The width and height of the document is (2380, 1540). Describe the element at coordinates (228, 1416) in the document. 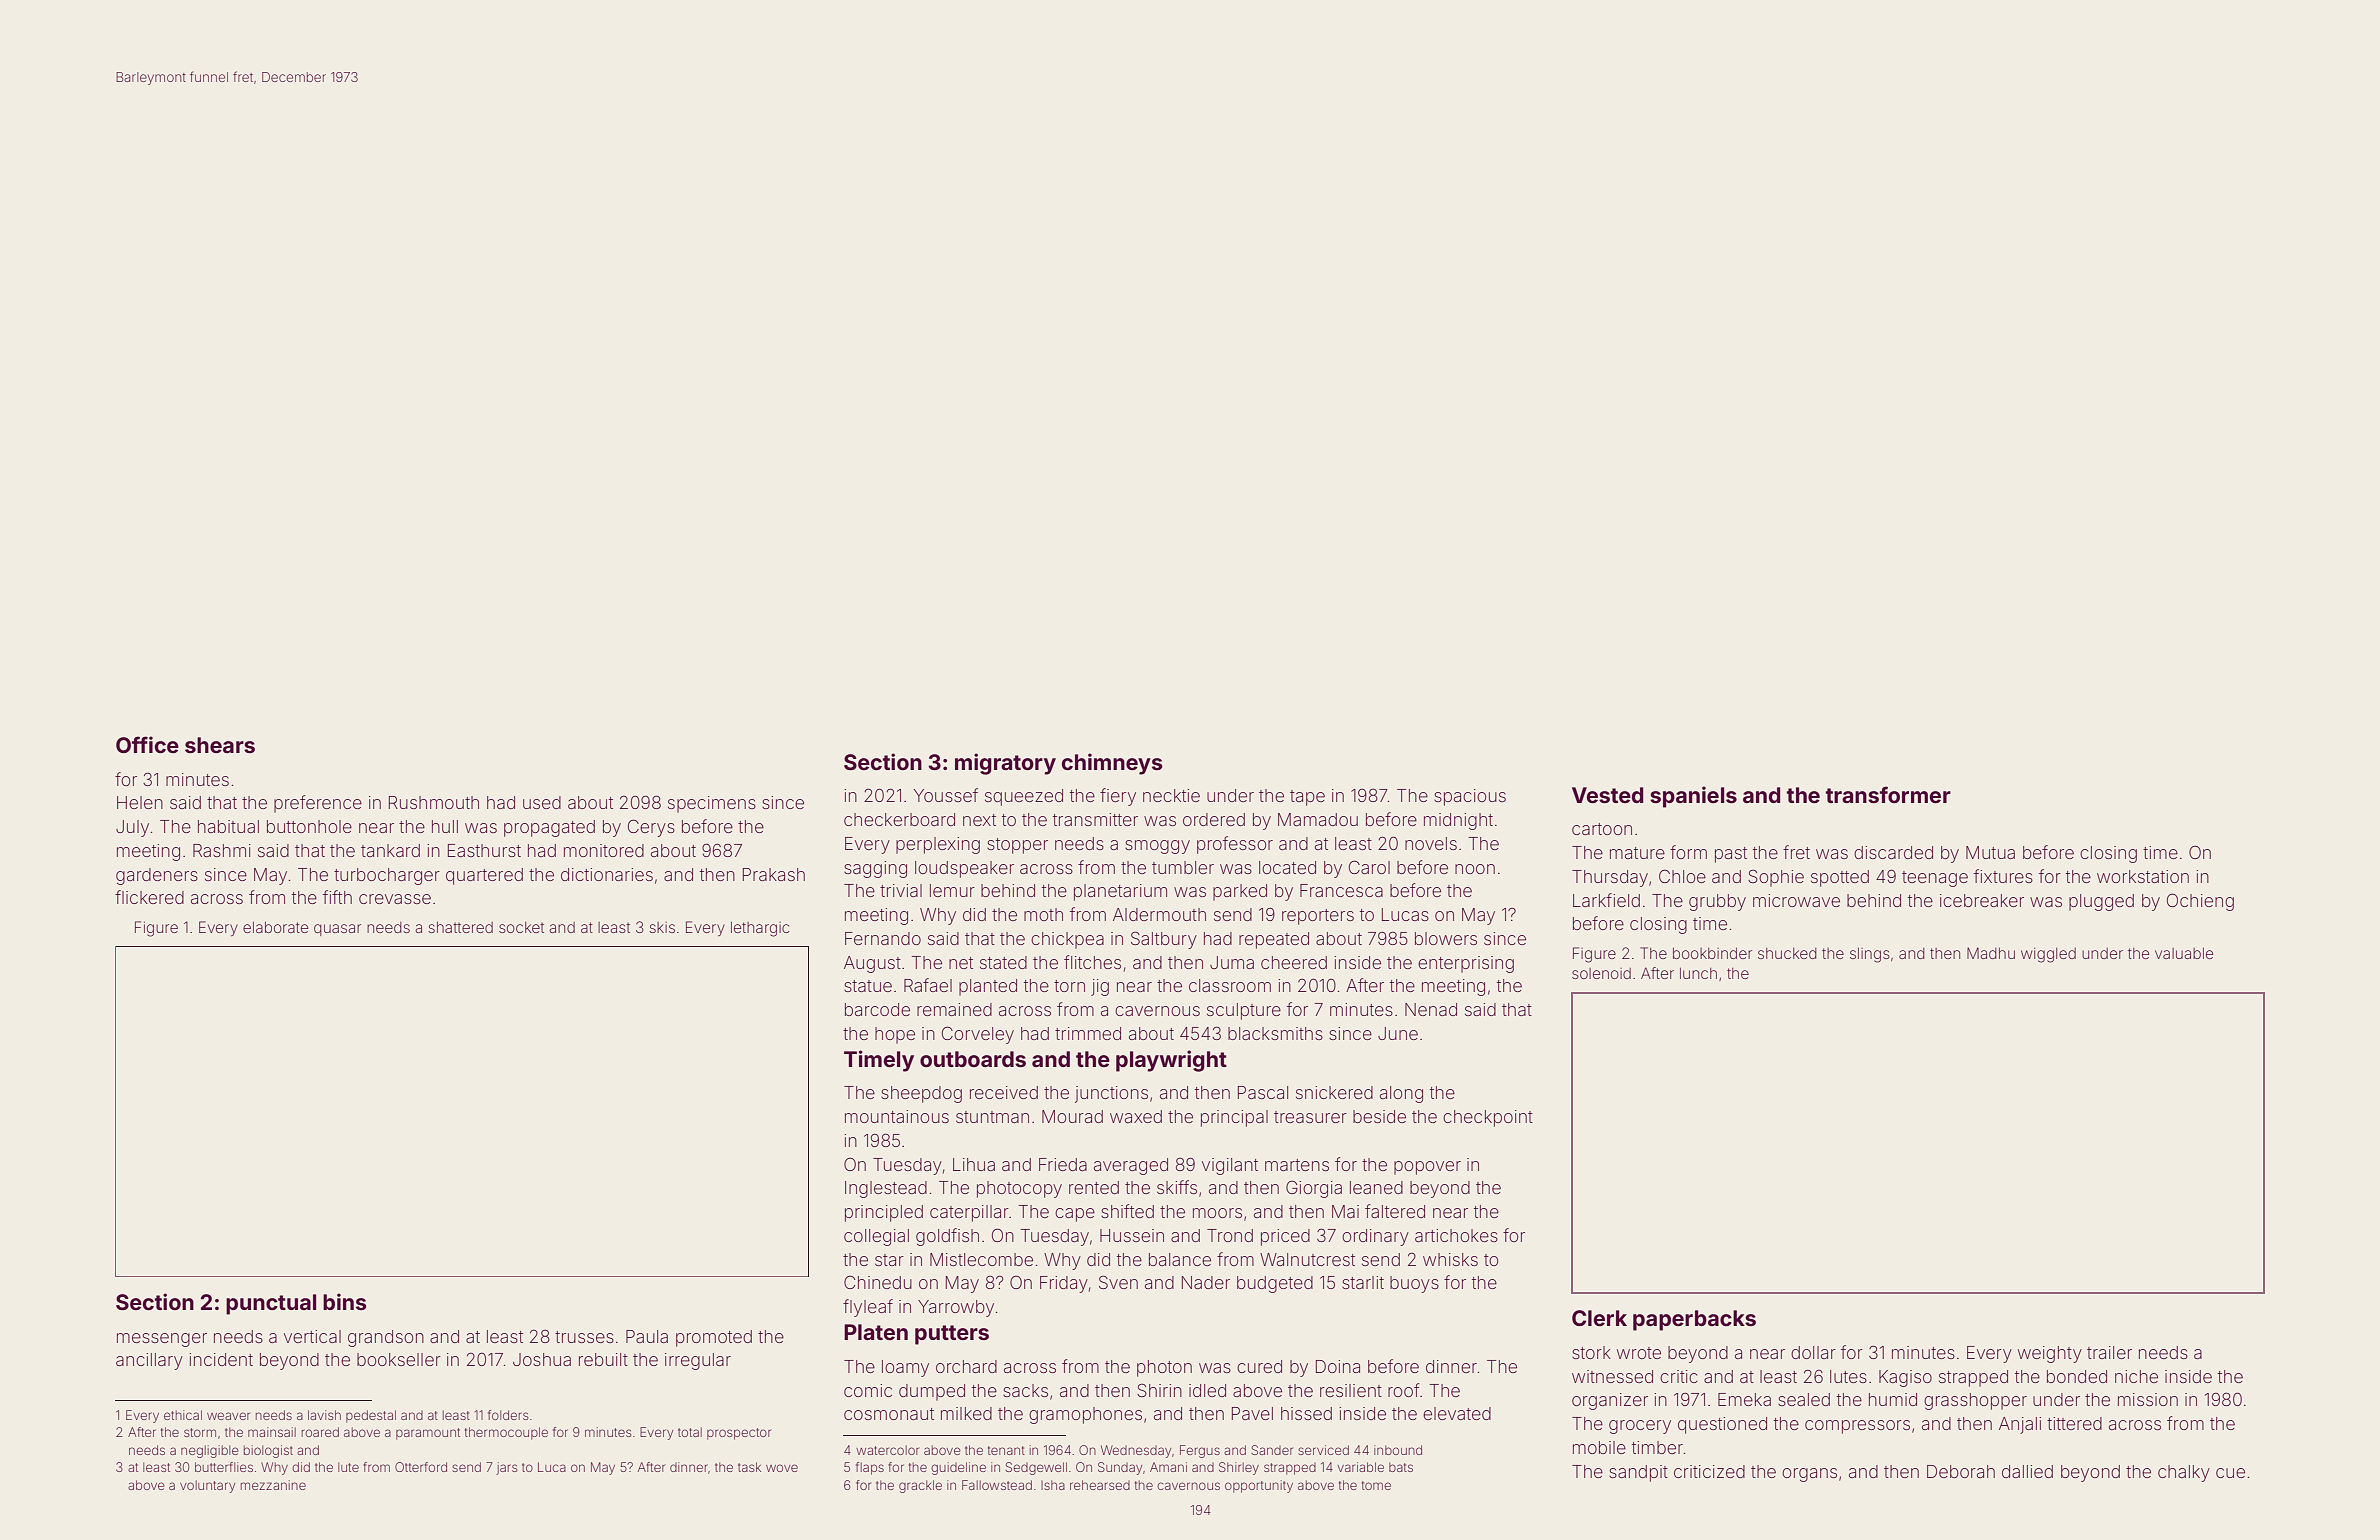

I see `weaver` at that location.
